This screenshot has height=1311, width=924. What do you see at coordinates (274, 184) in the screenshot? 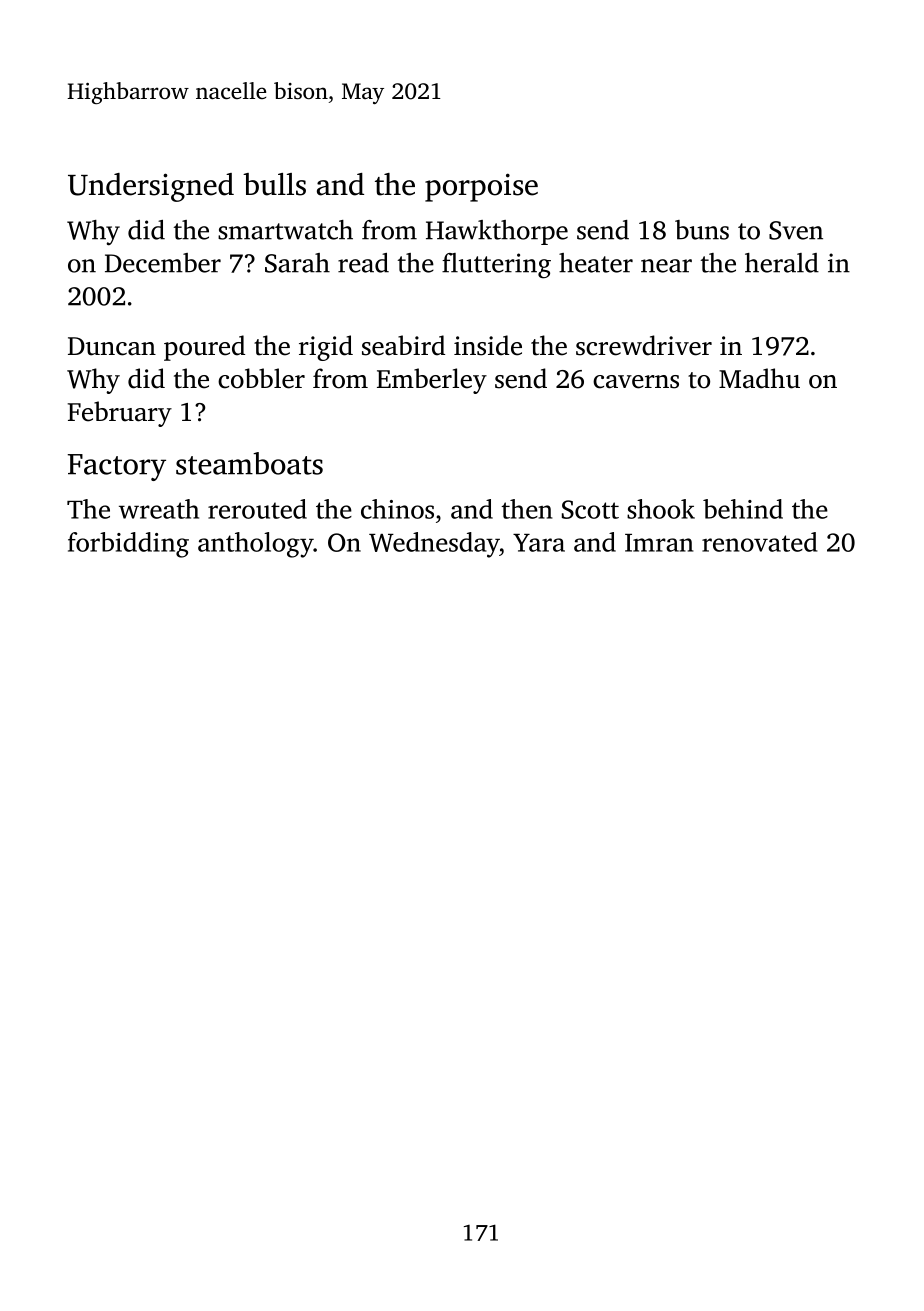
I see `bulls` at bounding box center [274, 184].
